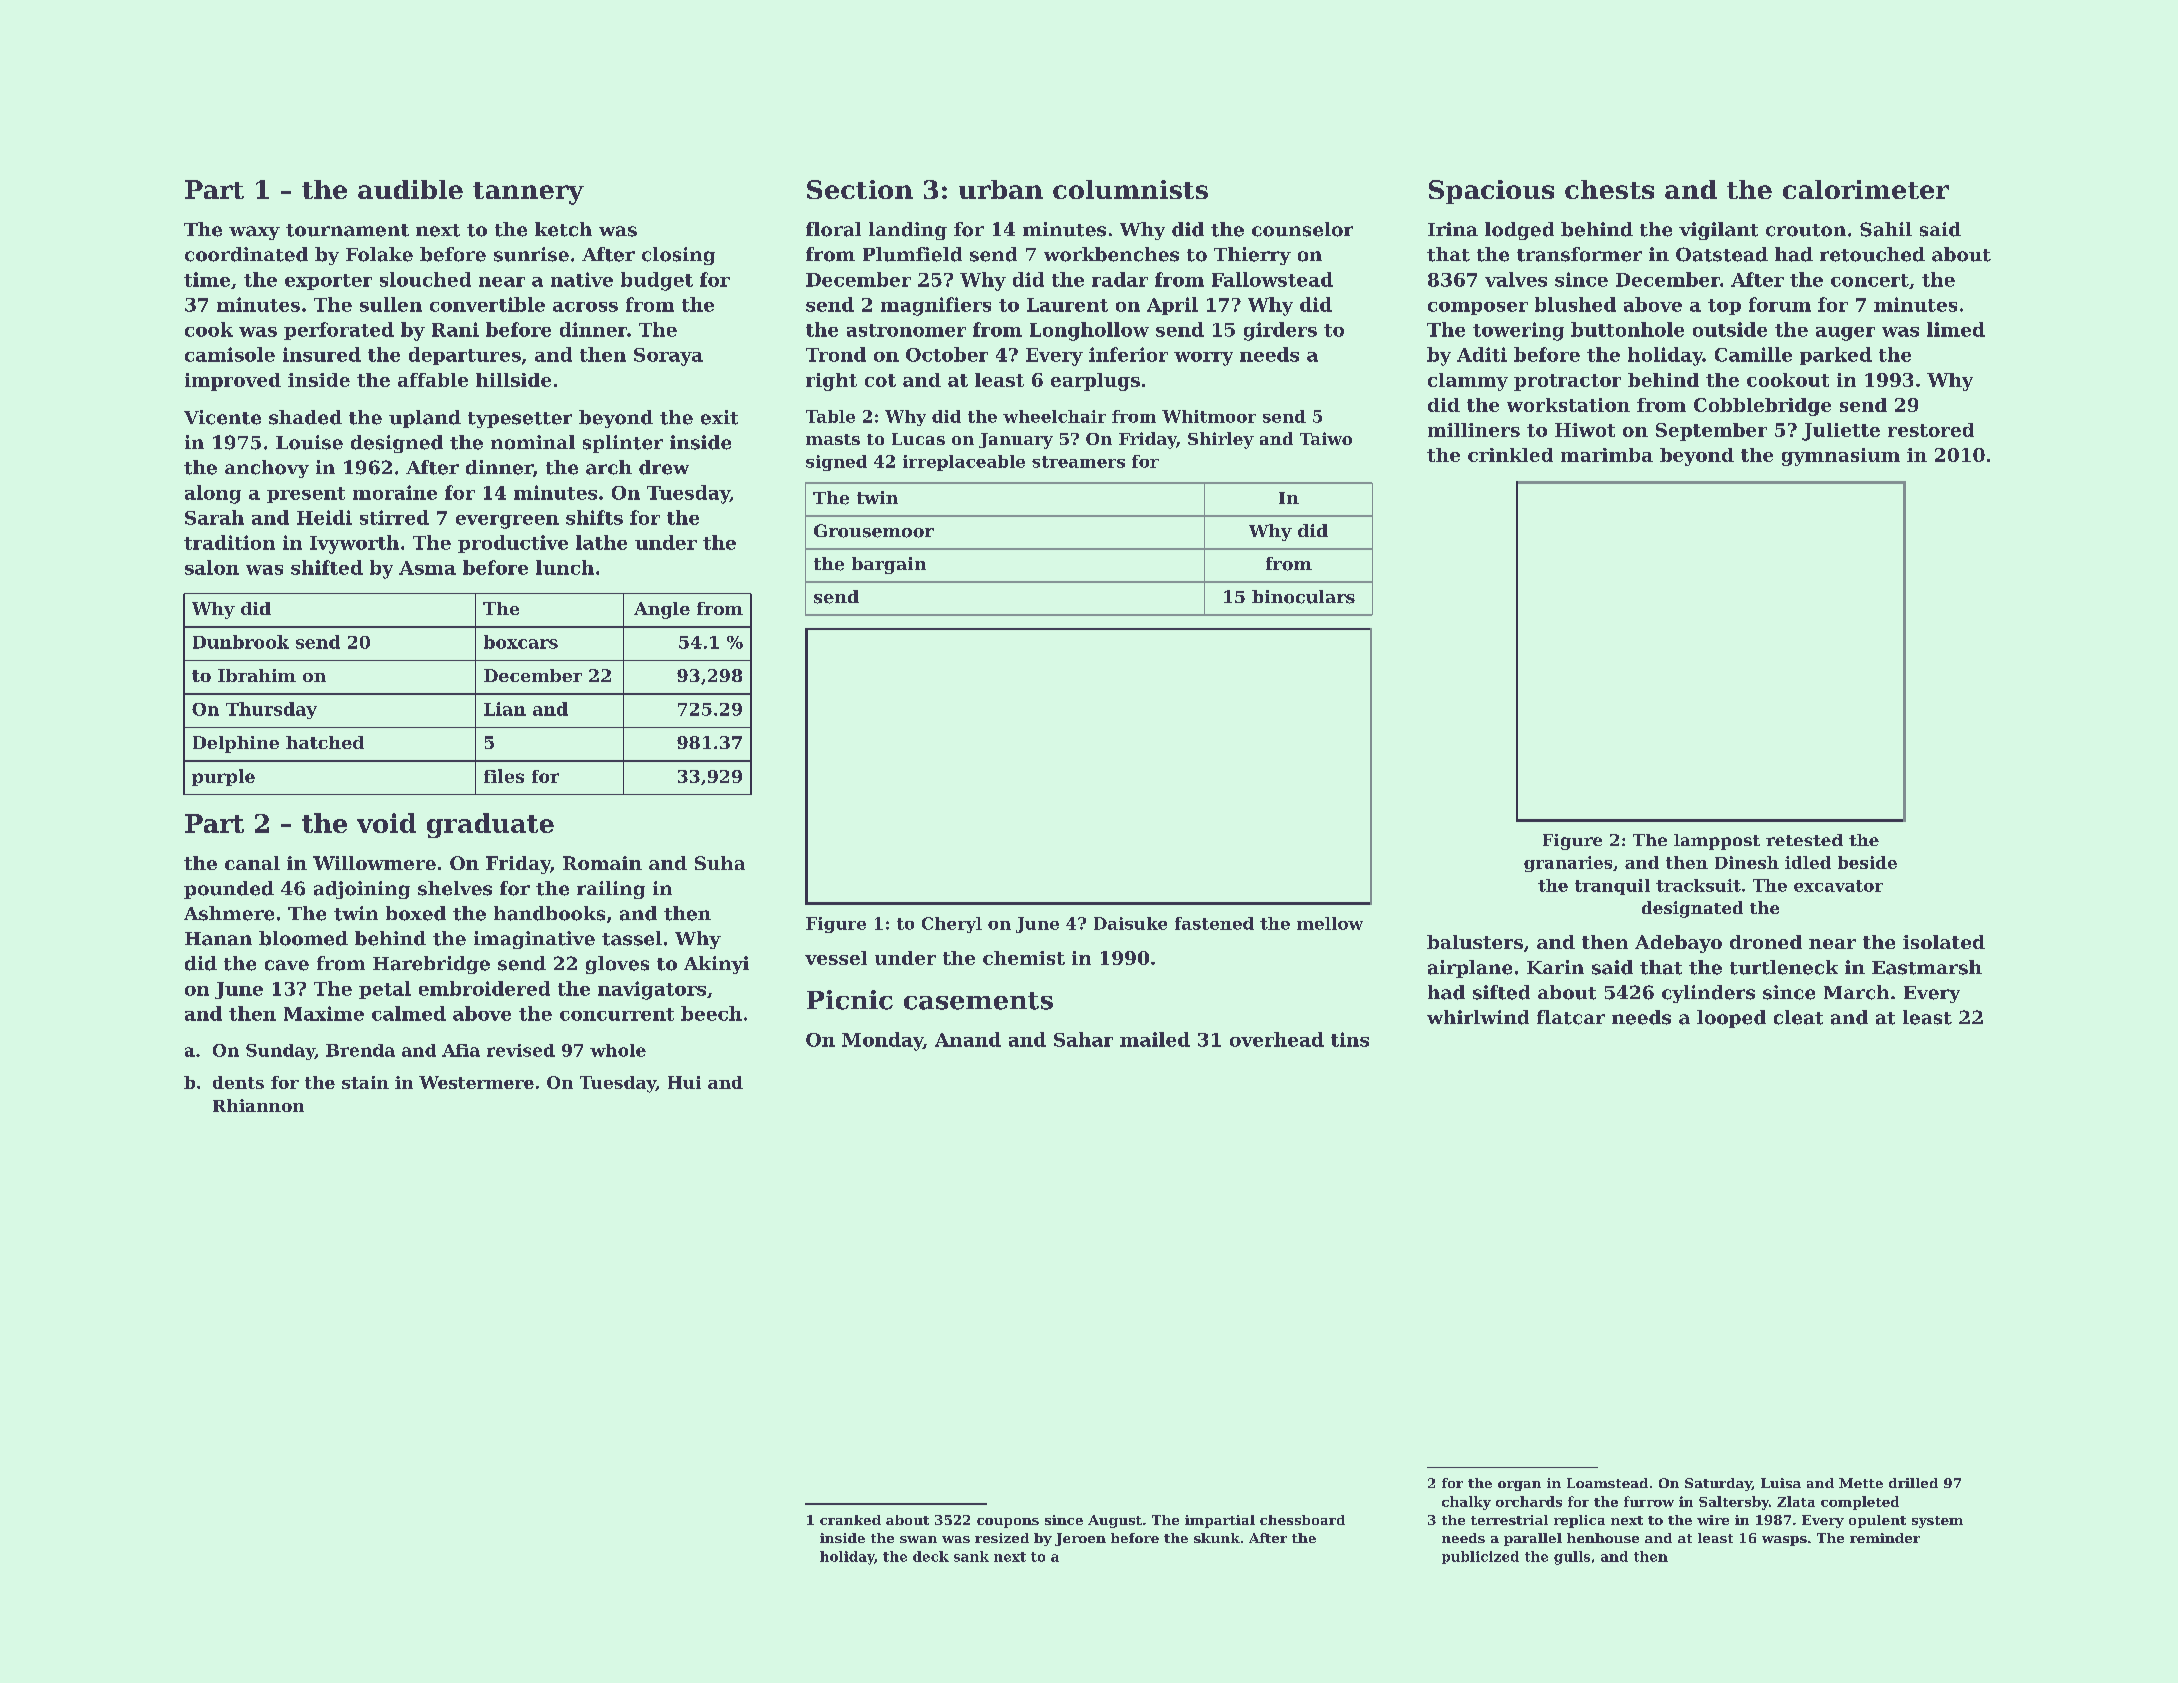 The image size is (2178, 1683). I want to click on Rhiannon, so click(258, 1105).
